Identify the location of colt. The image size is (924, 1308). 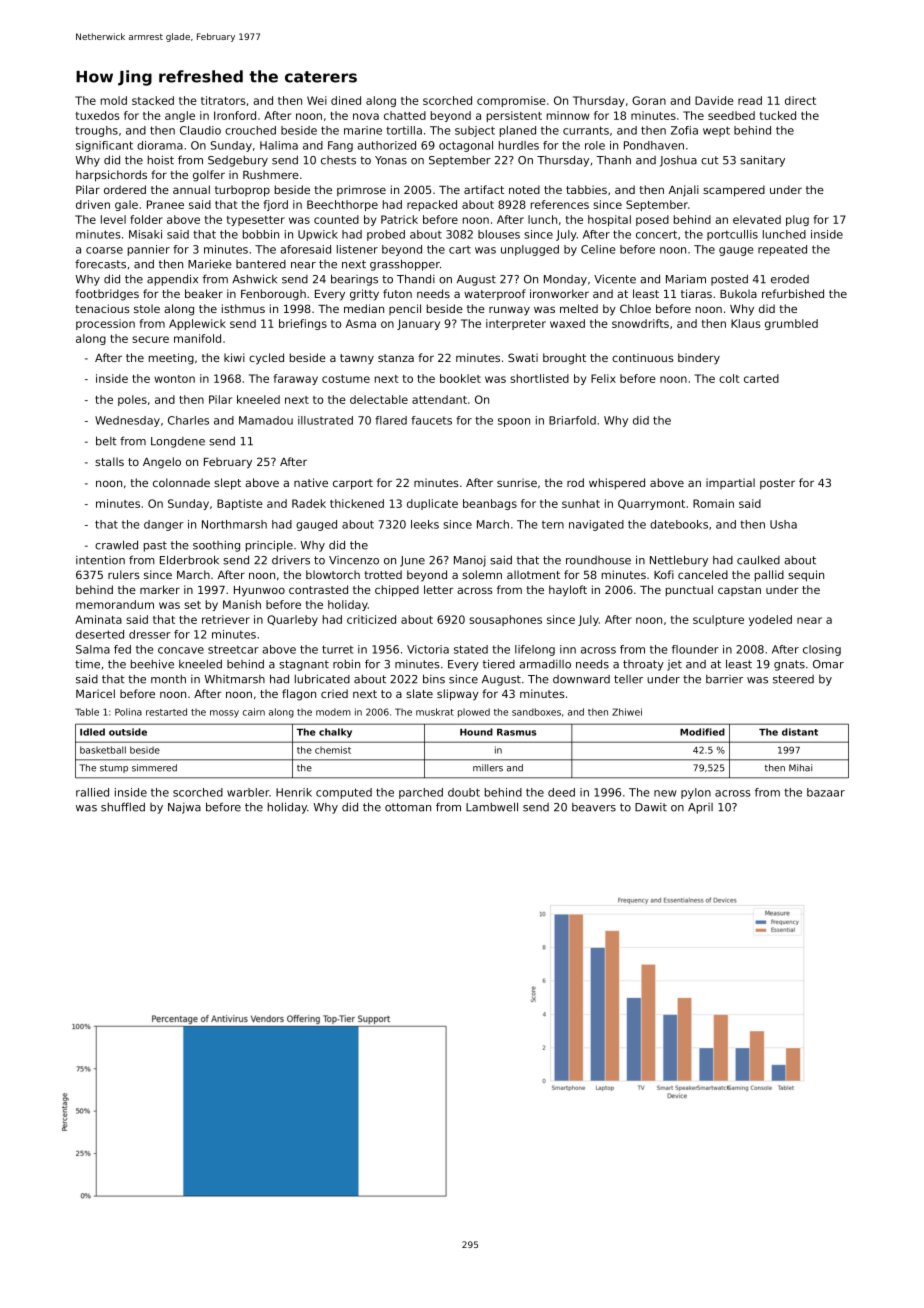
(729, 378).
